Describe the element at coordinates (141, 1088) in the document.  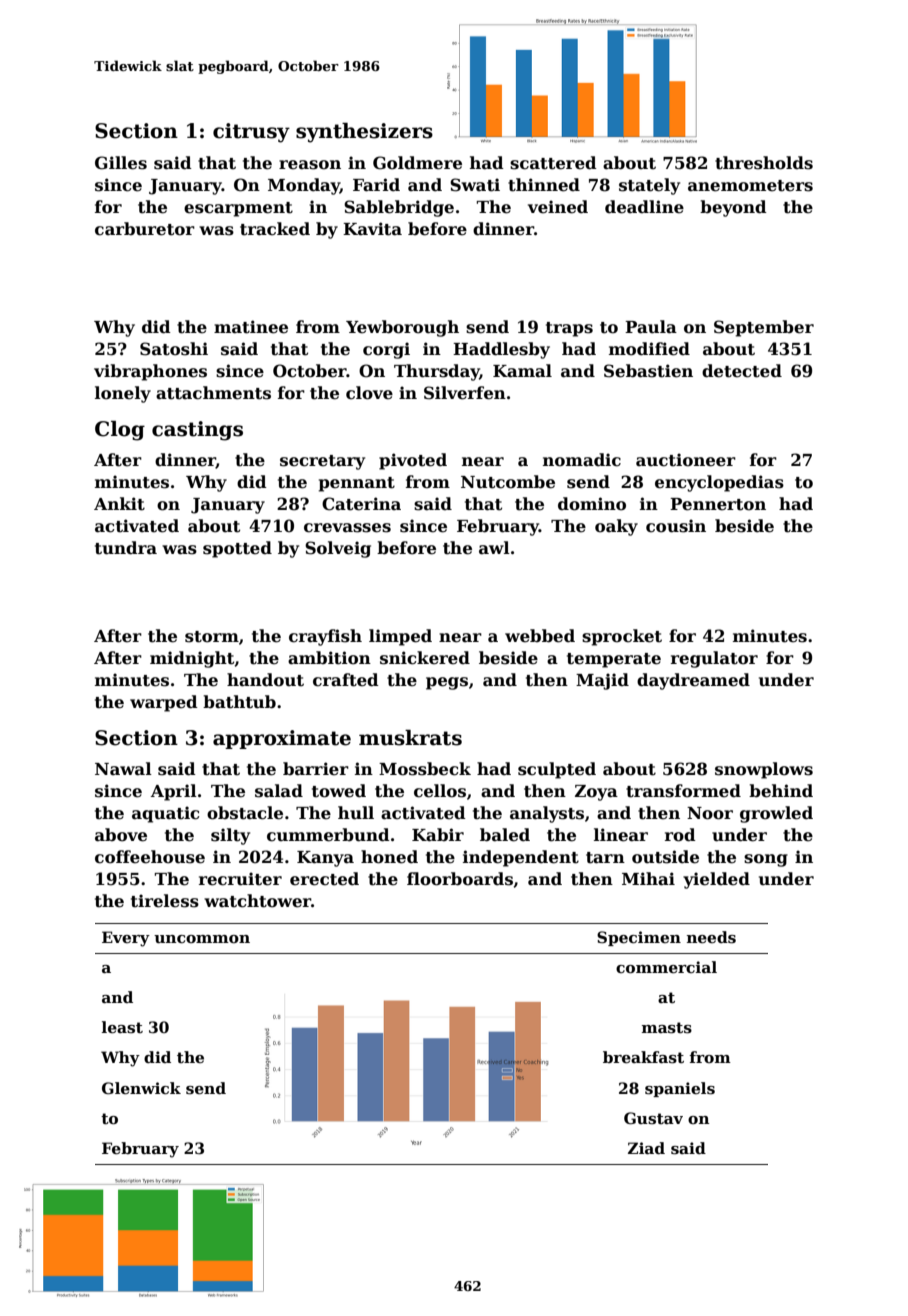
I see `Glenwick` at that location.
